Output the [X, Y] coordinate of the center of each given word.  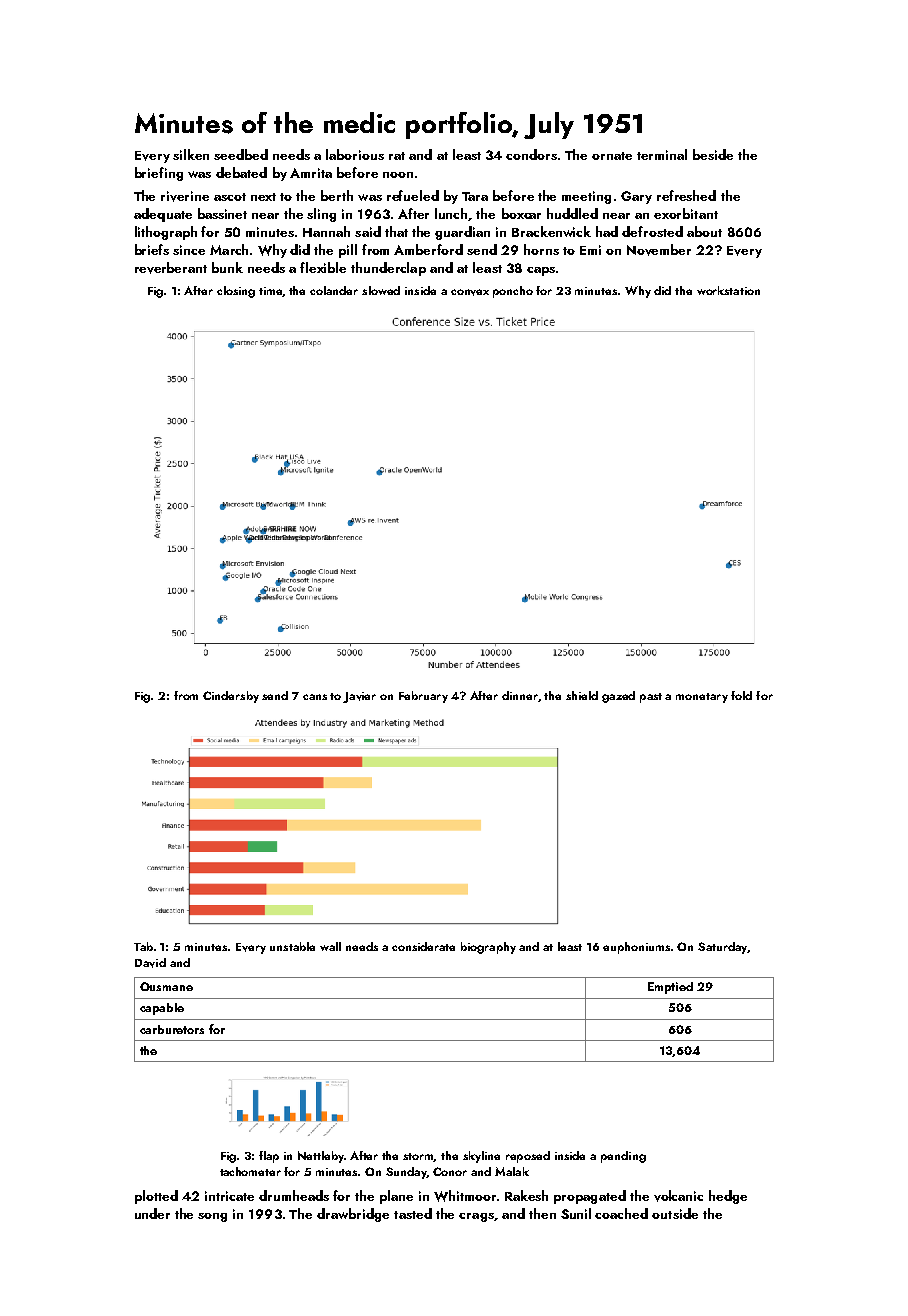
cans [315, 697]
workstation [728, 290]
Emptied [670, 988]
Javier [359, 697]
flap [269, 1157]
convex [470, 292]
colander [334, 290]
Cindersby [231, 697]
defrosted [652, 231]
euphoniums [636, 948]
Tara [475, 196]
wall [330, 946]
